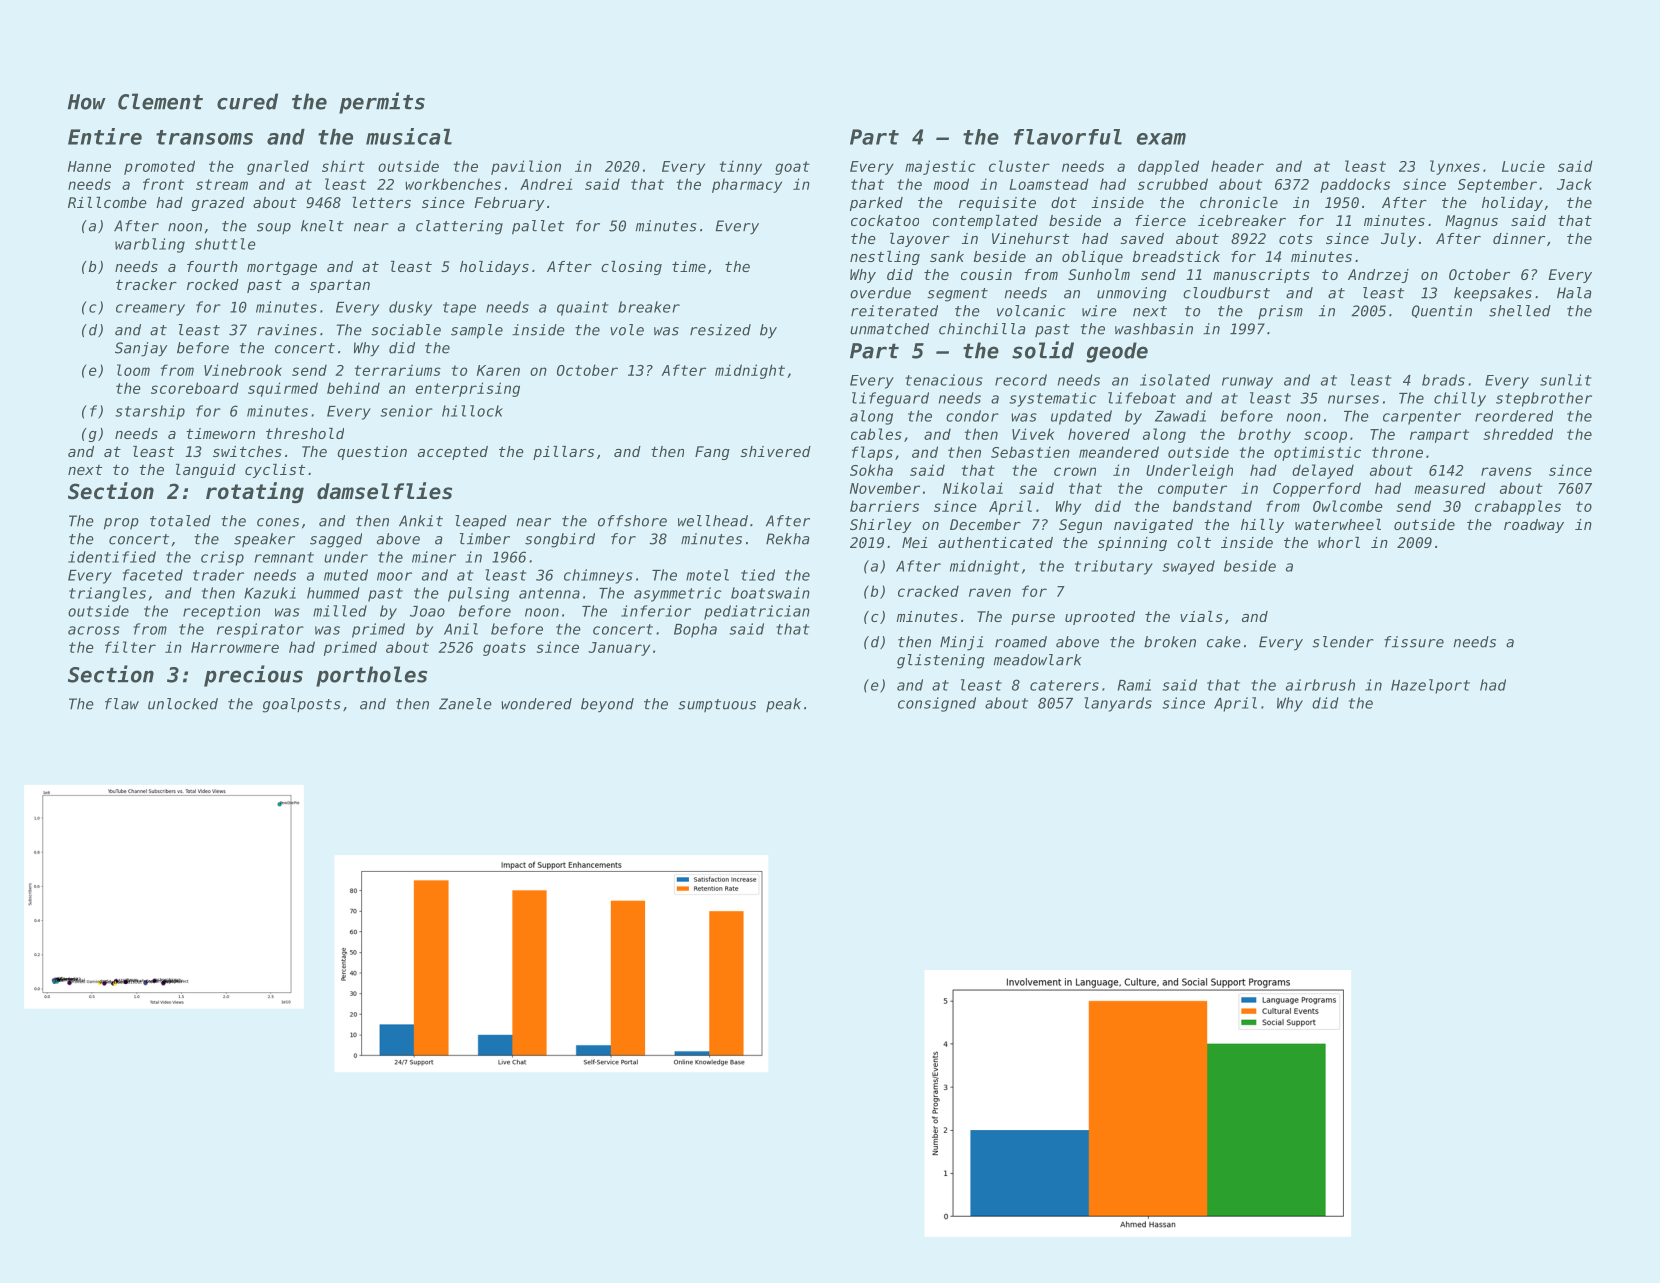 This screenshot has height=1283, width=1660. Describe the element at coordinates (884, 506) in the screenshot. I see `barriers` at that location.
